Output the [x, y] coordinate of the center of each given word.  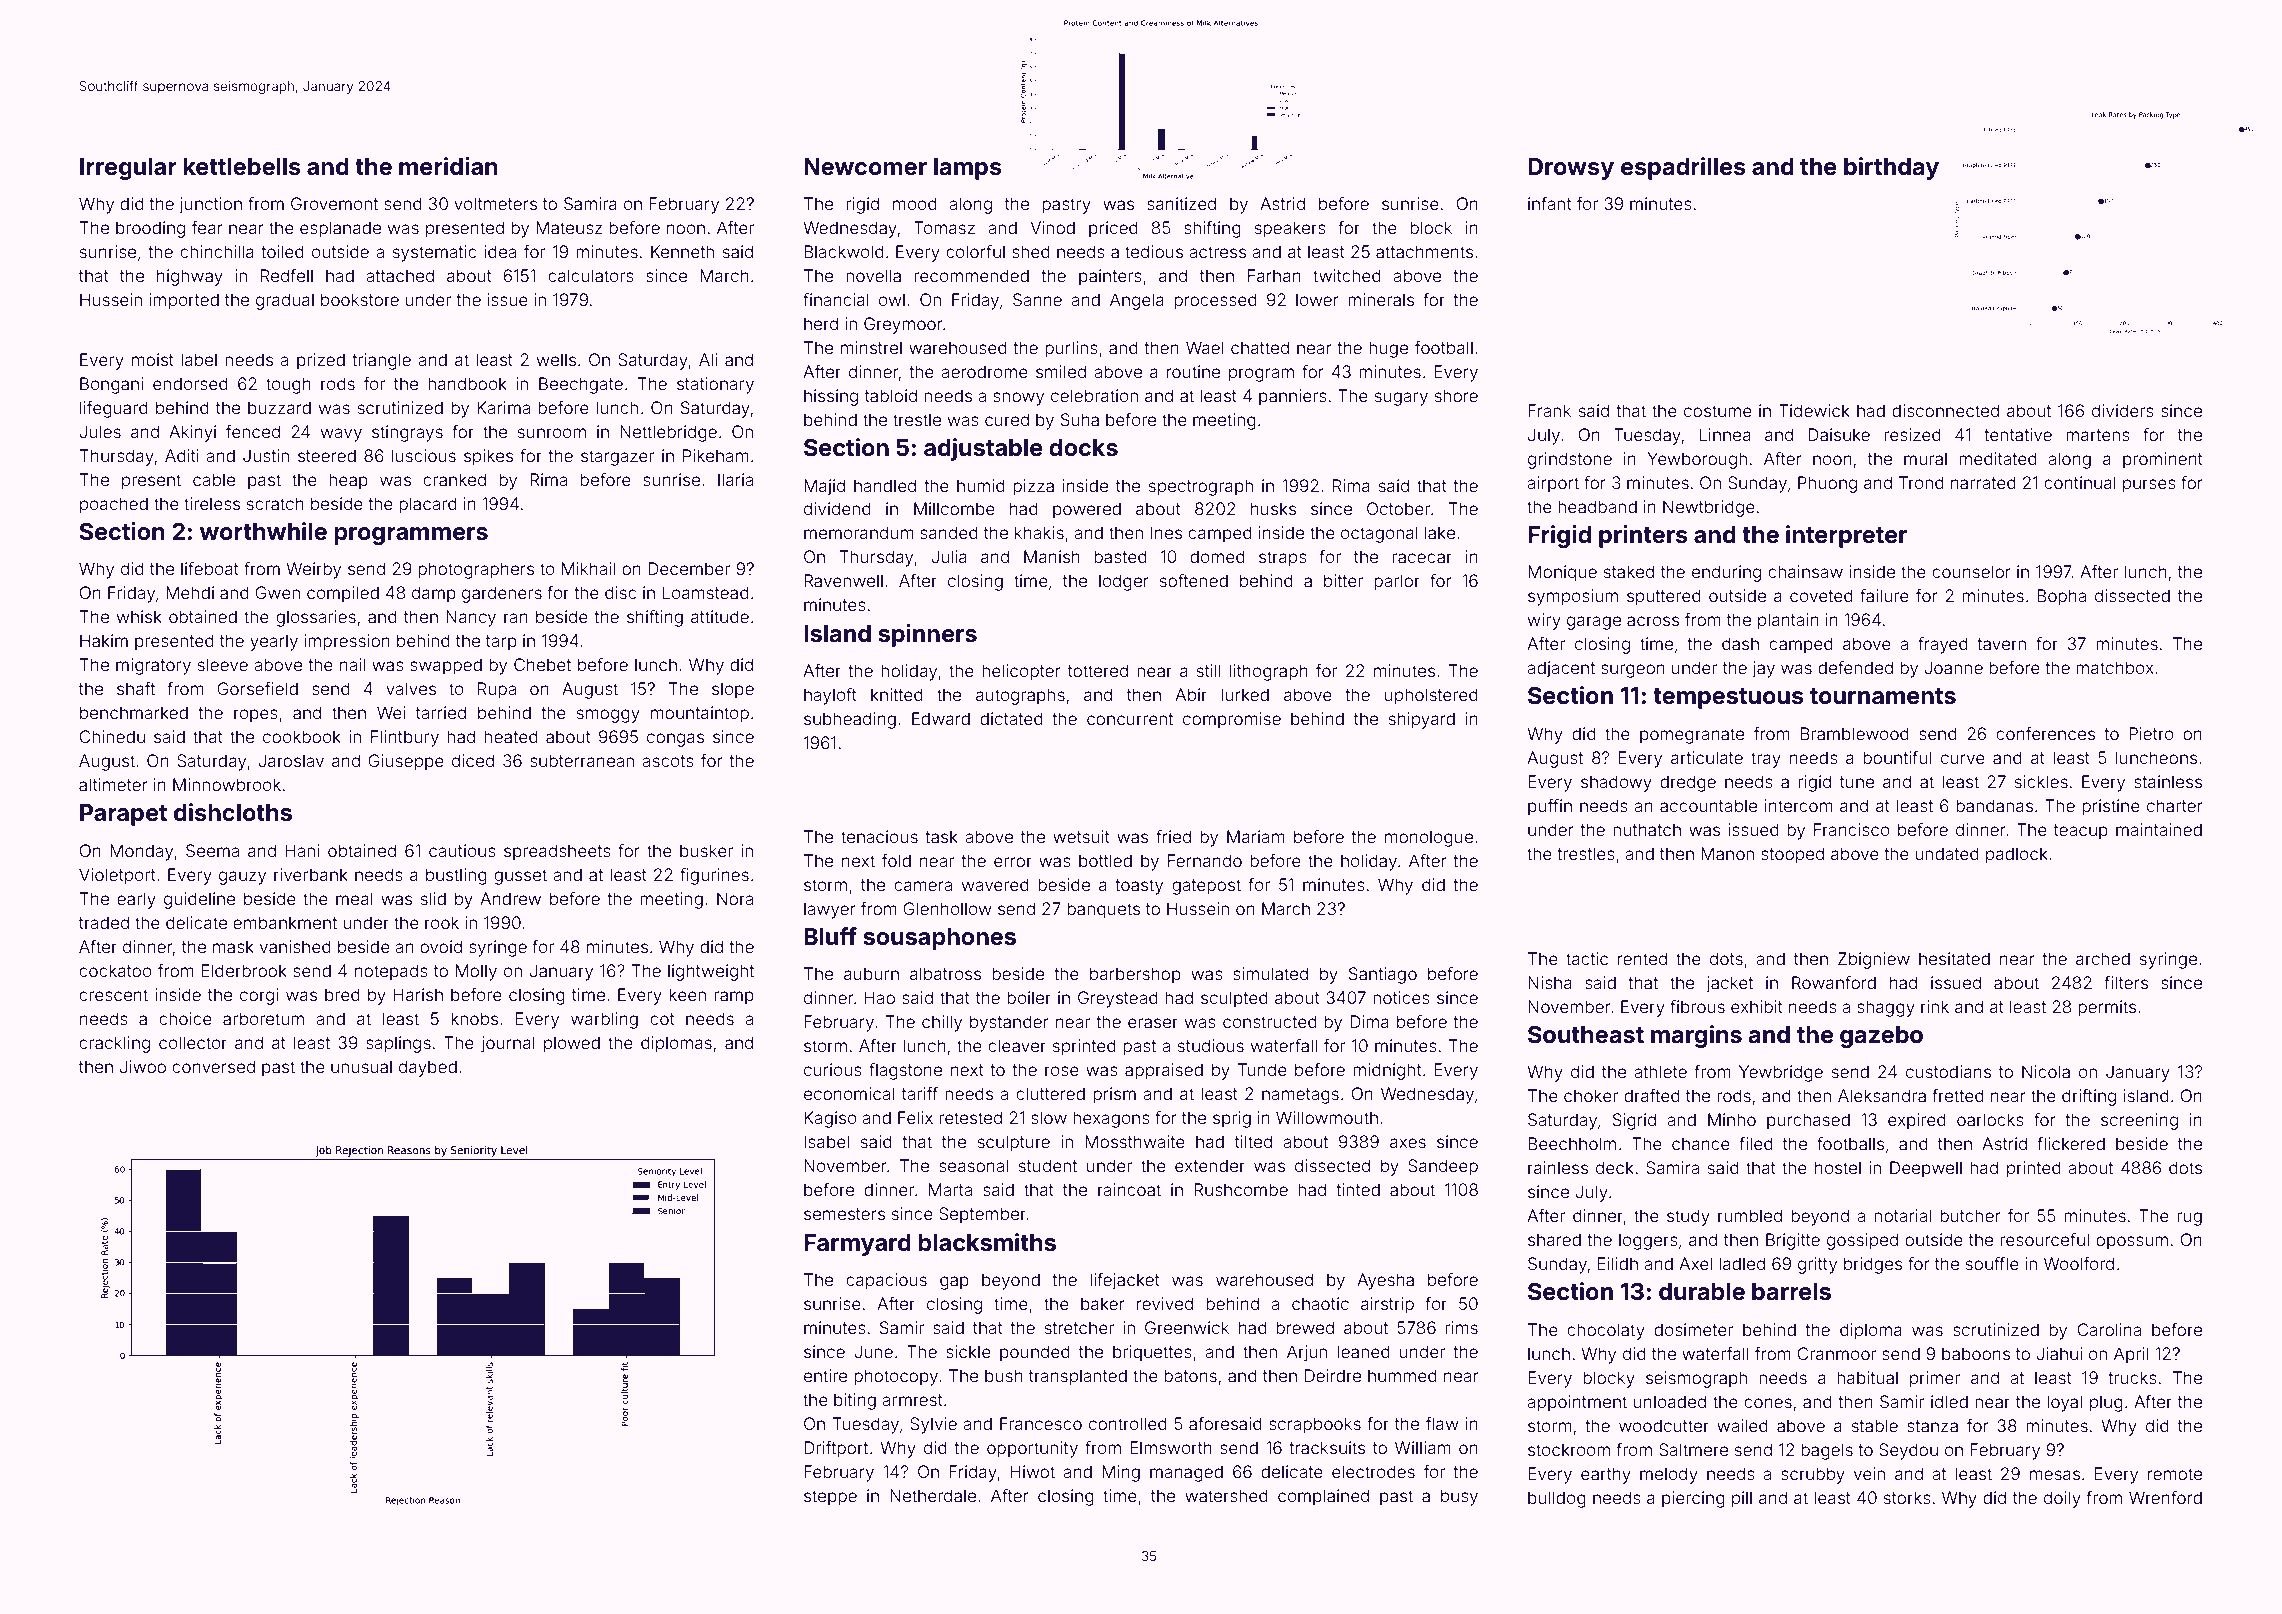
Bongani [111, 385]
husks [1273, 508]
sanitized [1181, 203]
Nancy [471, 618]
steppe [830, 1498]
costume [1718, 411]
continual [2080, 482]
